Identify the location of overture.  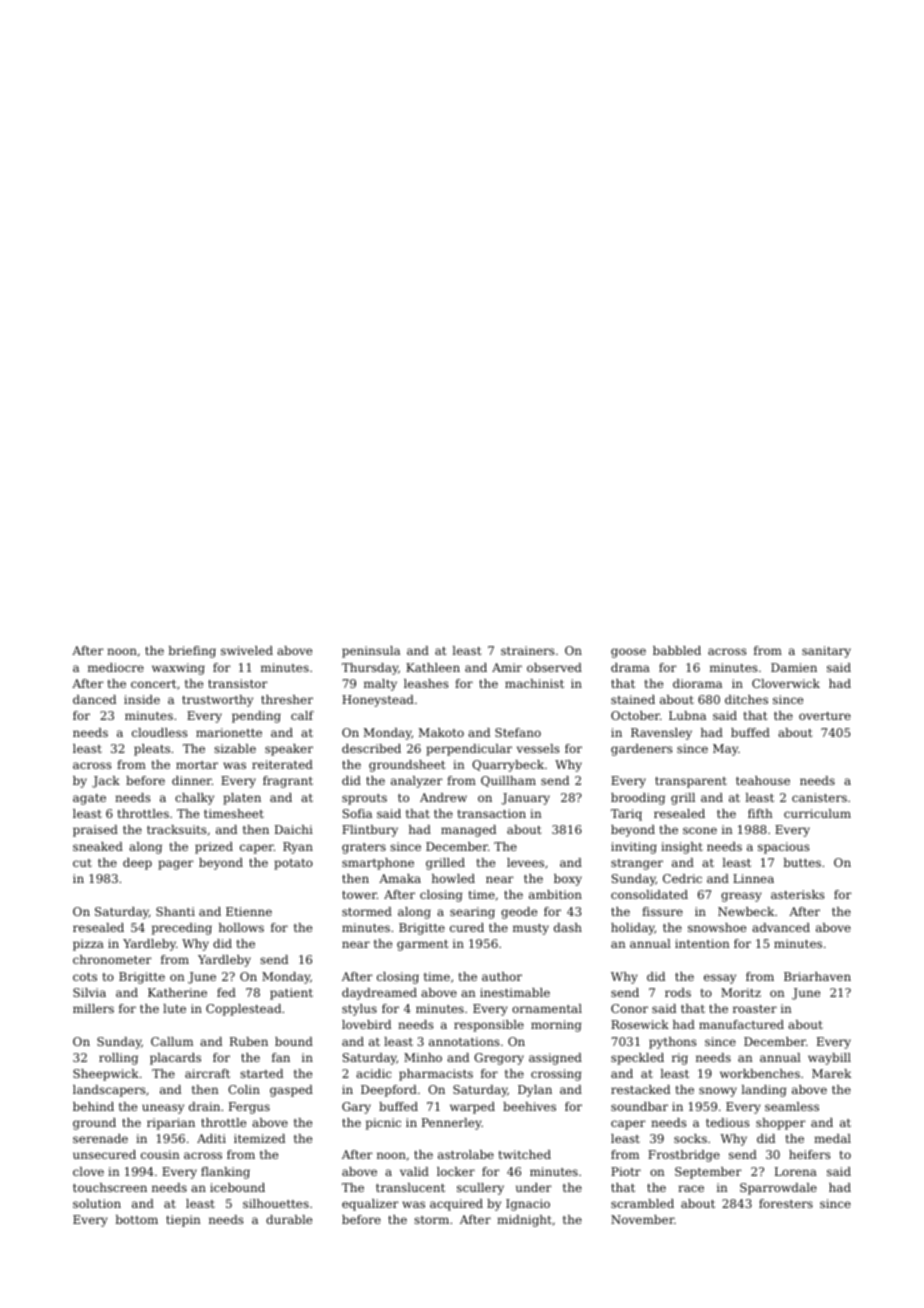
(825, 716).
